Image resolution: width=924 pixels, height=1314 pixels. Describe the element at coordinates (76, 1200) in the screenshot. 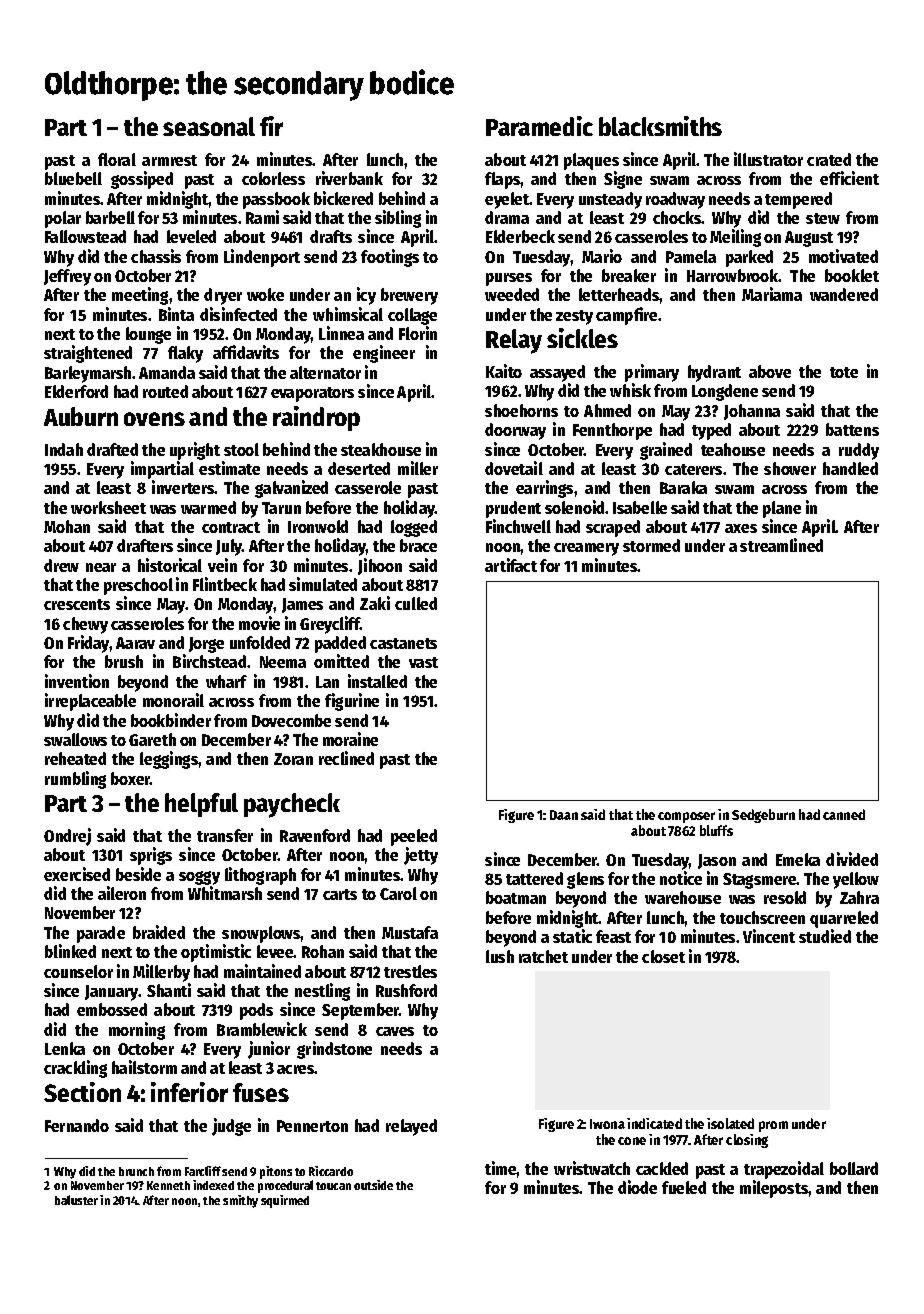

I see `baluster` at that location.
